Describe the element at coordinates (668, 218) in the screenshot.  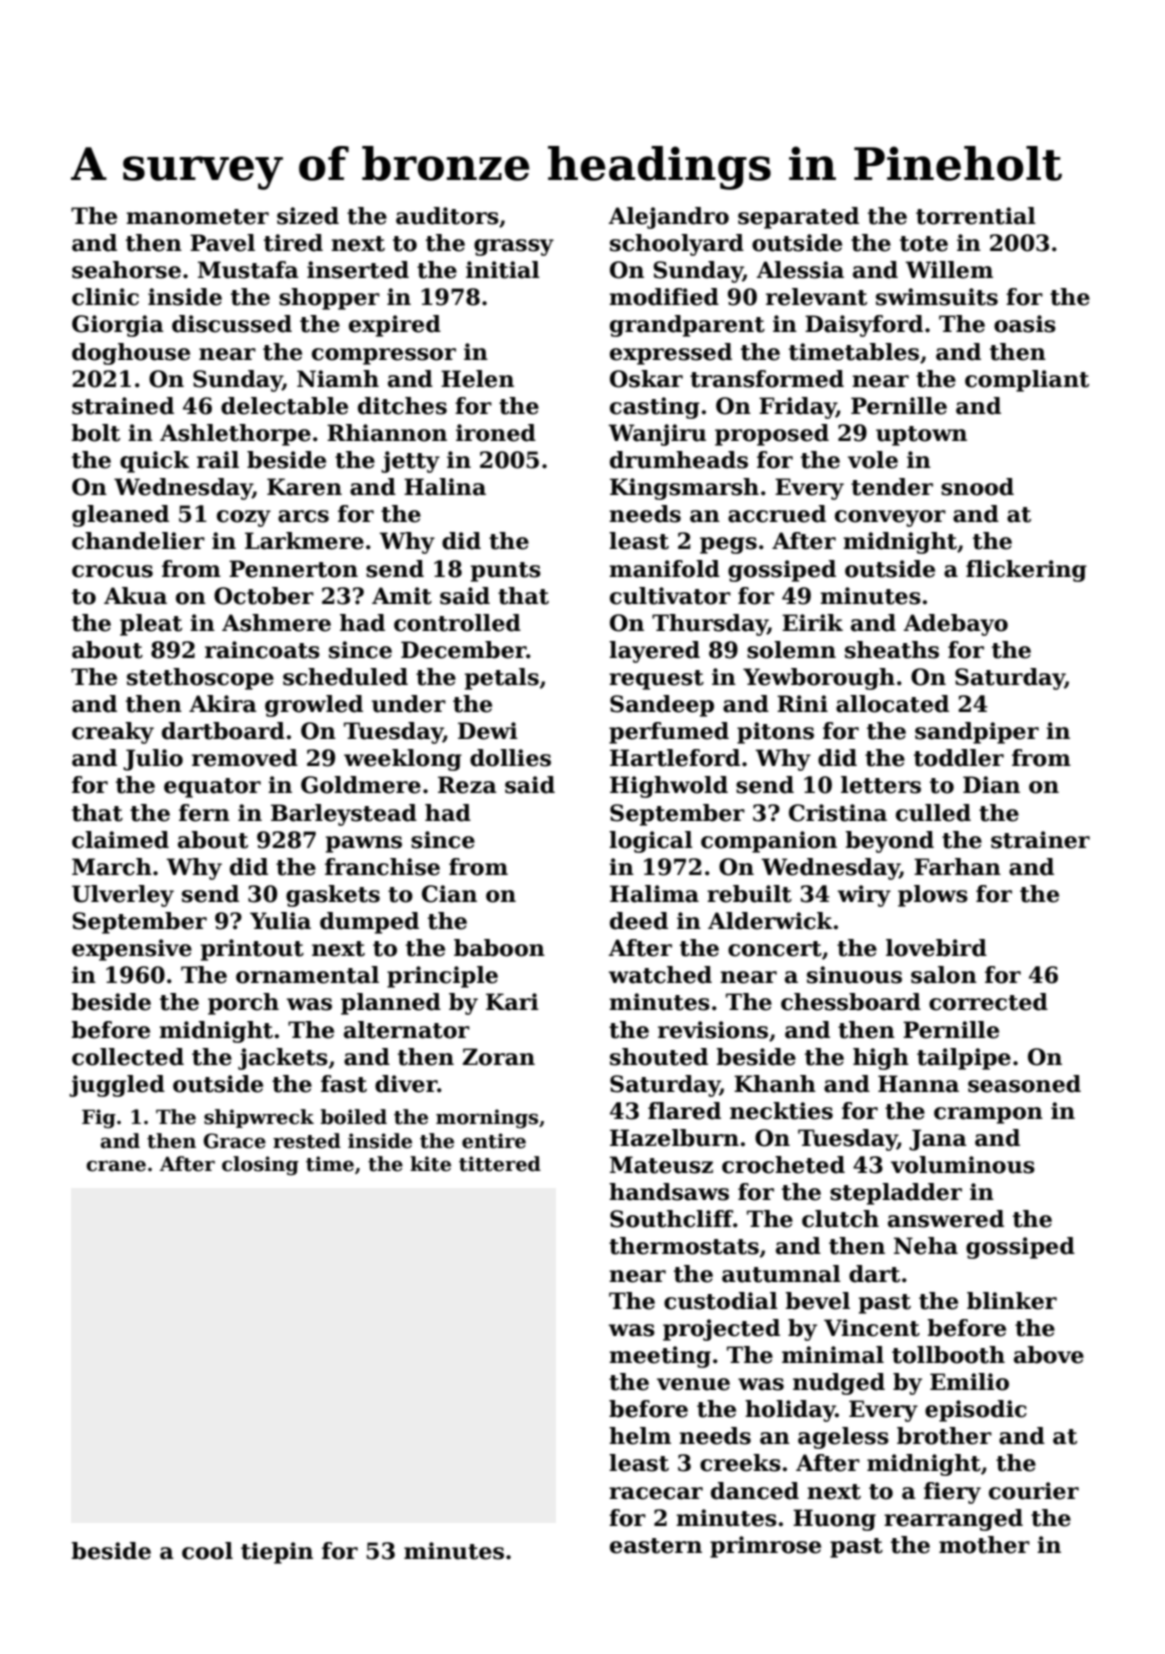
I see `Alejandro` at that location.
